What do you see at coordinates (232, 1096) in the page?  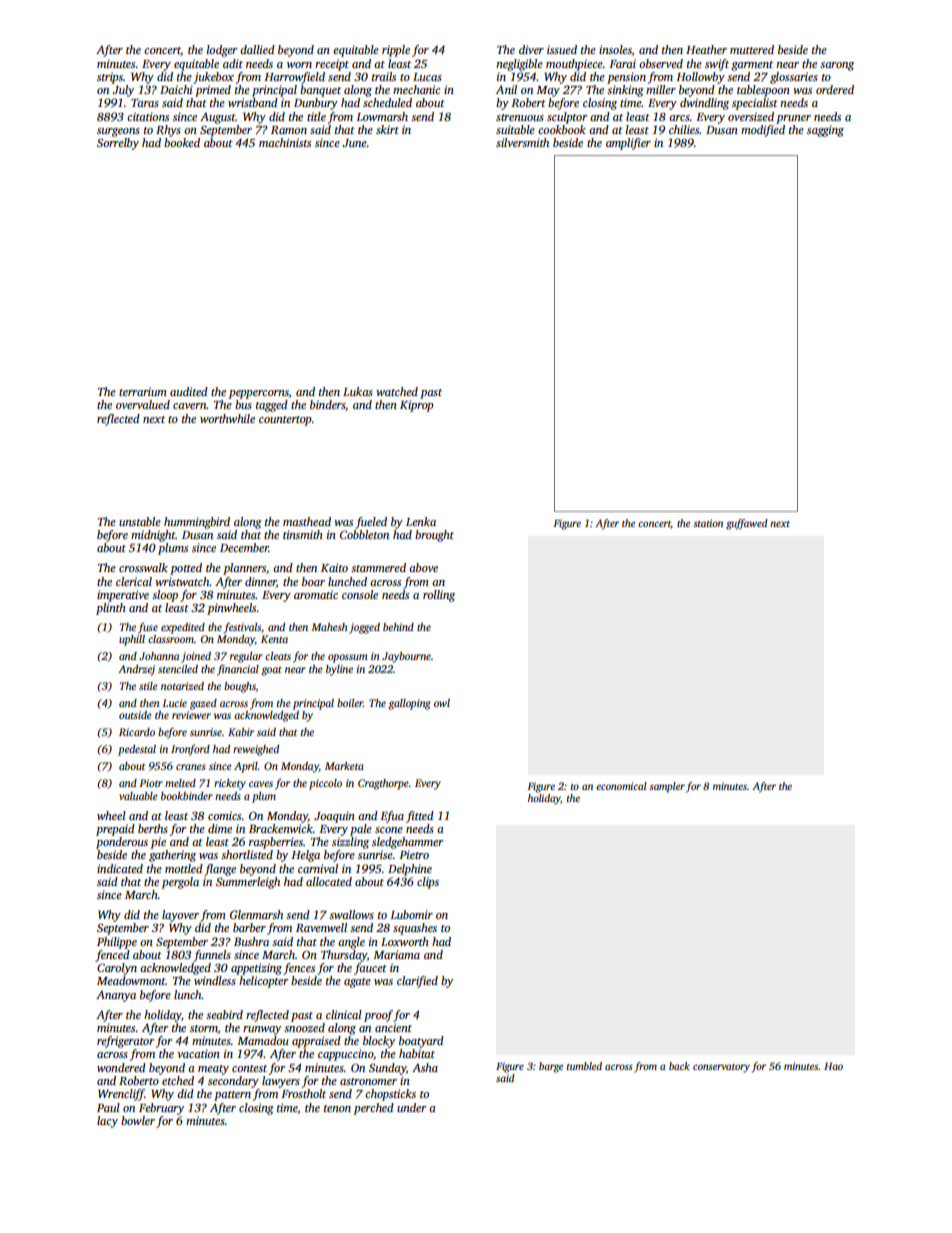 I see `pattern` at bounding box center [232, 1096].
